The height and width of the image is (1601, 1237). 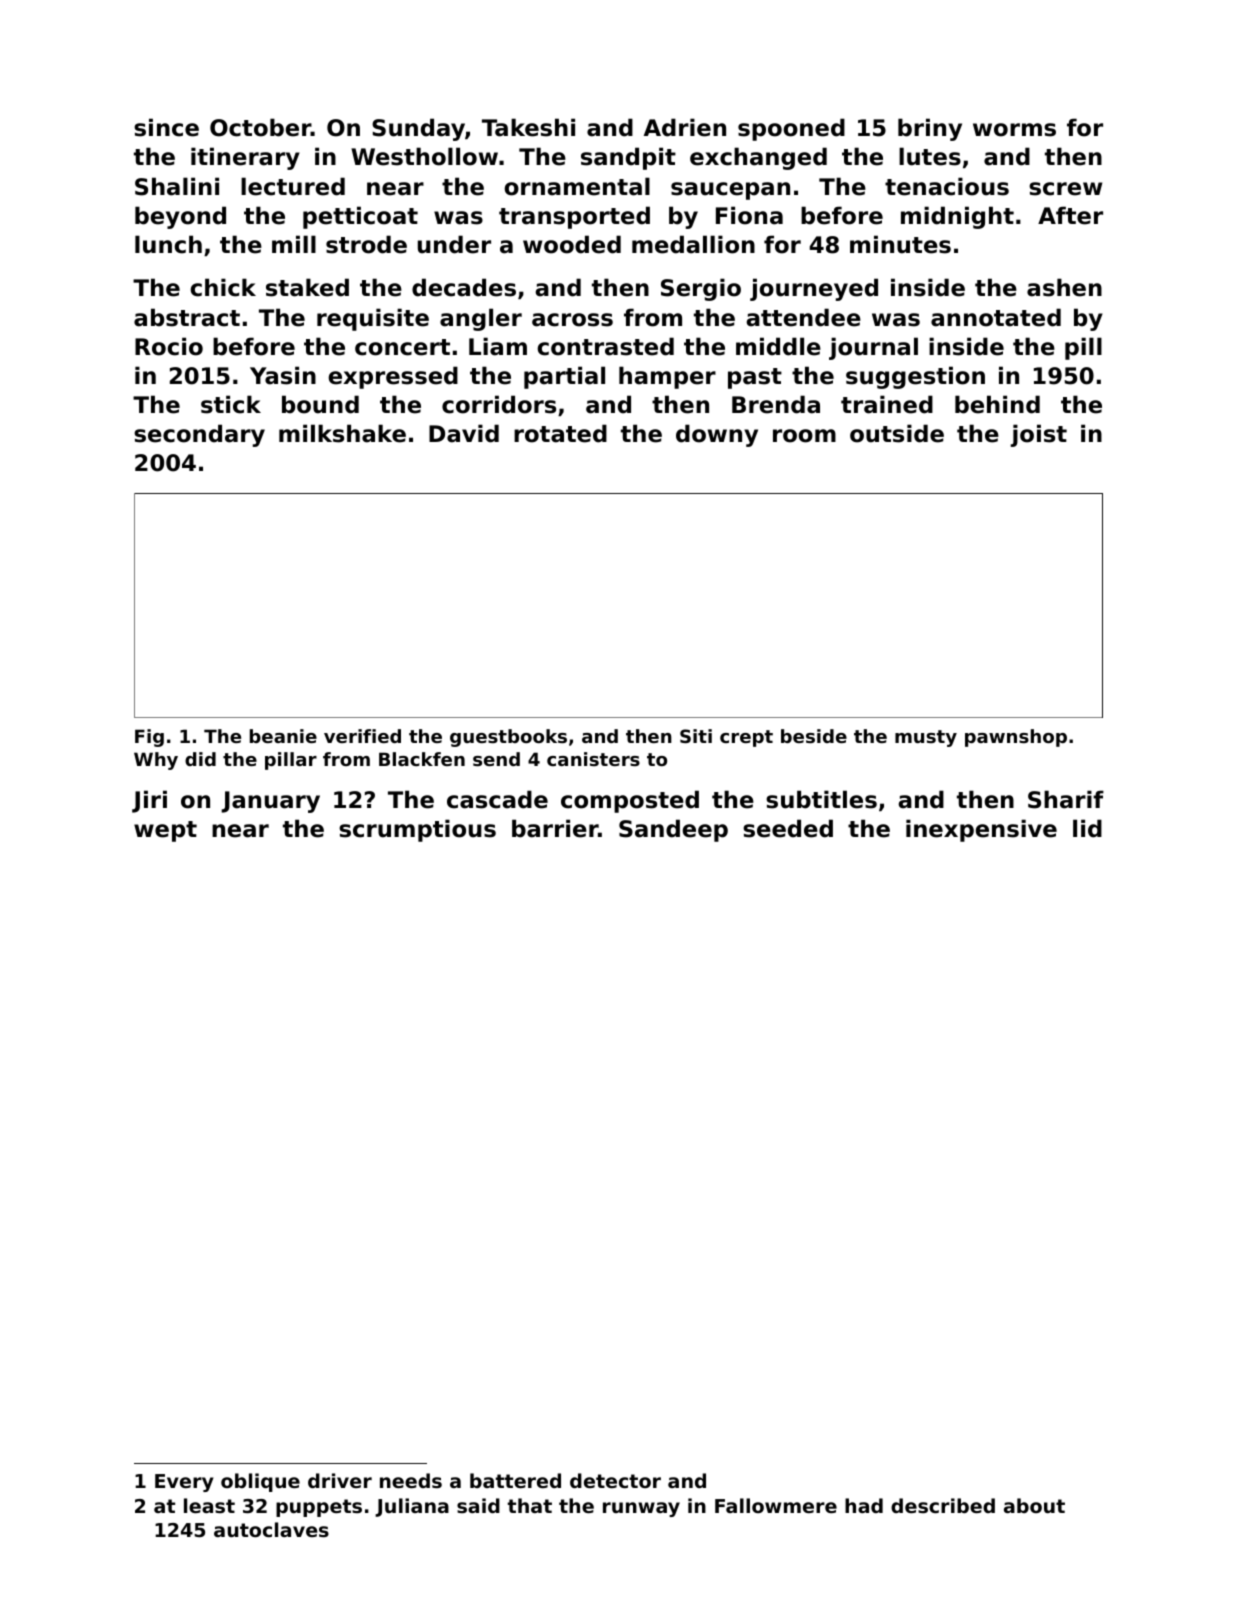 What do you see at coordinates (294, 244) in the image?
I see `mill` at bounding box center [294, 244].
